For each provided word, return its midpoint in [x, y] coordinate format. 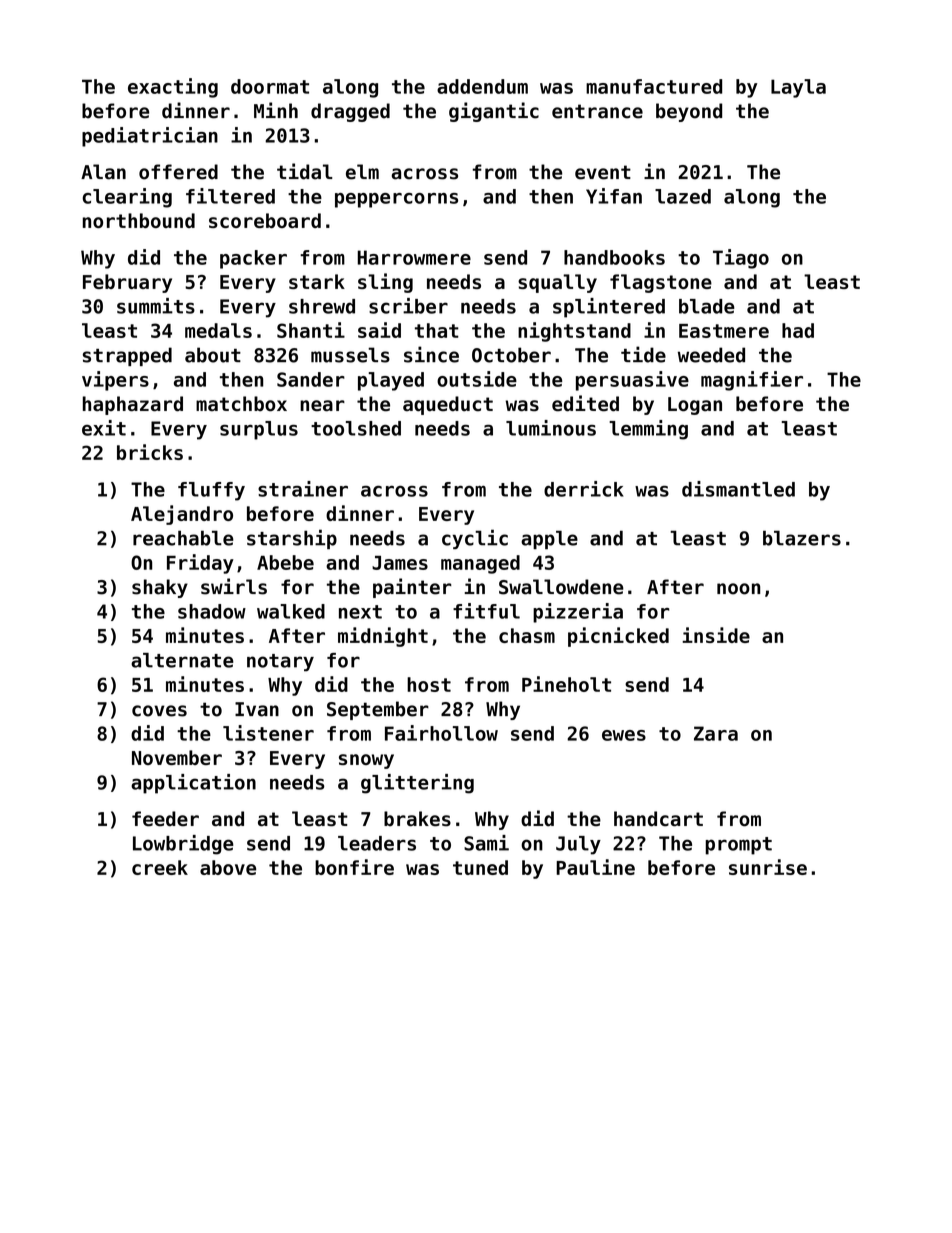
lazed [683, 196]
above [228, 867]
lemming [648, 430]
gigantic [494, 112]
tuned [480, 867]
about [213, 355]
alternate [182, 660]
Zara [716, 733]
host [429, 684]
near [322, 406]
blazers [802, 538]
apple [549, 539]
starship [292, 539]
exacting [173, 88]
